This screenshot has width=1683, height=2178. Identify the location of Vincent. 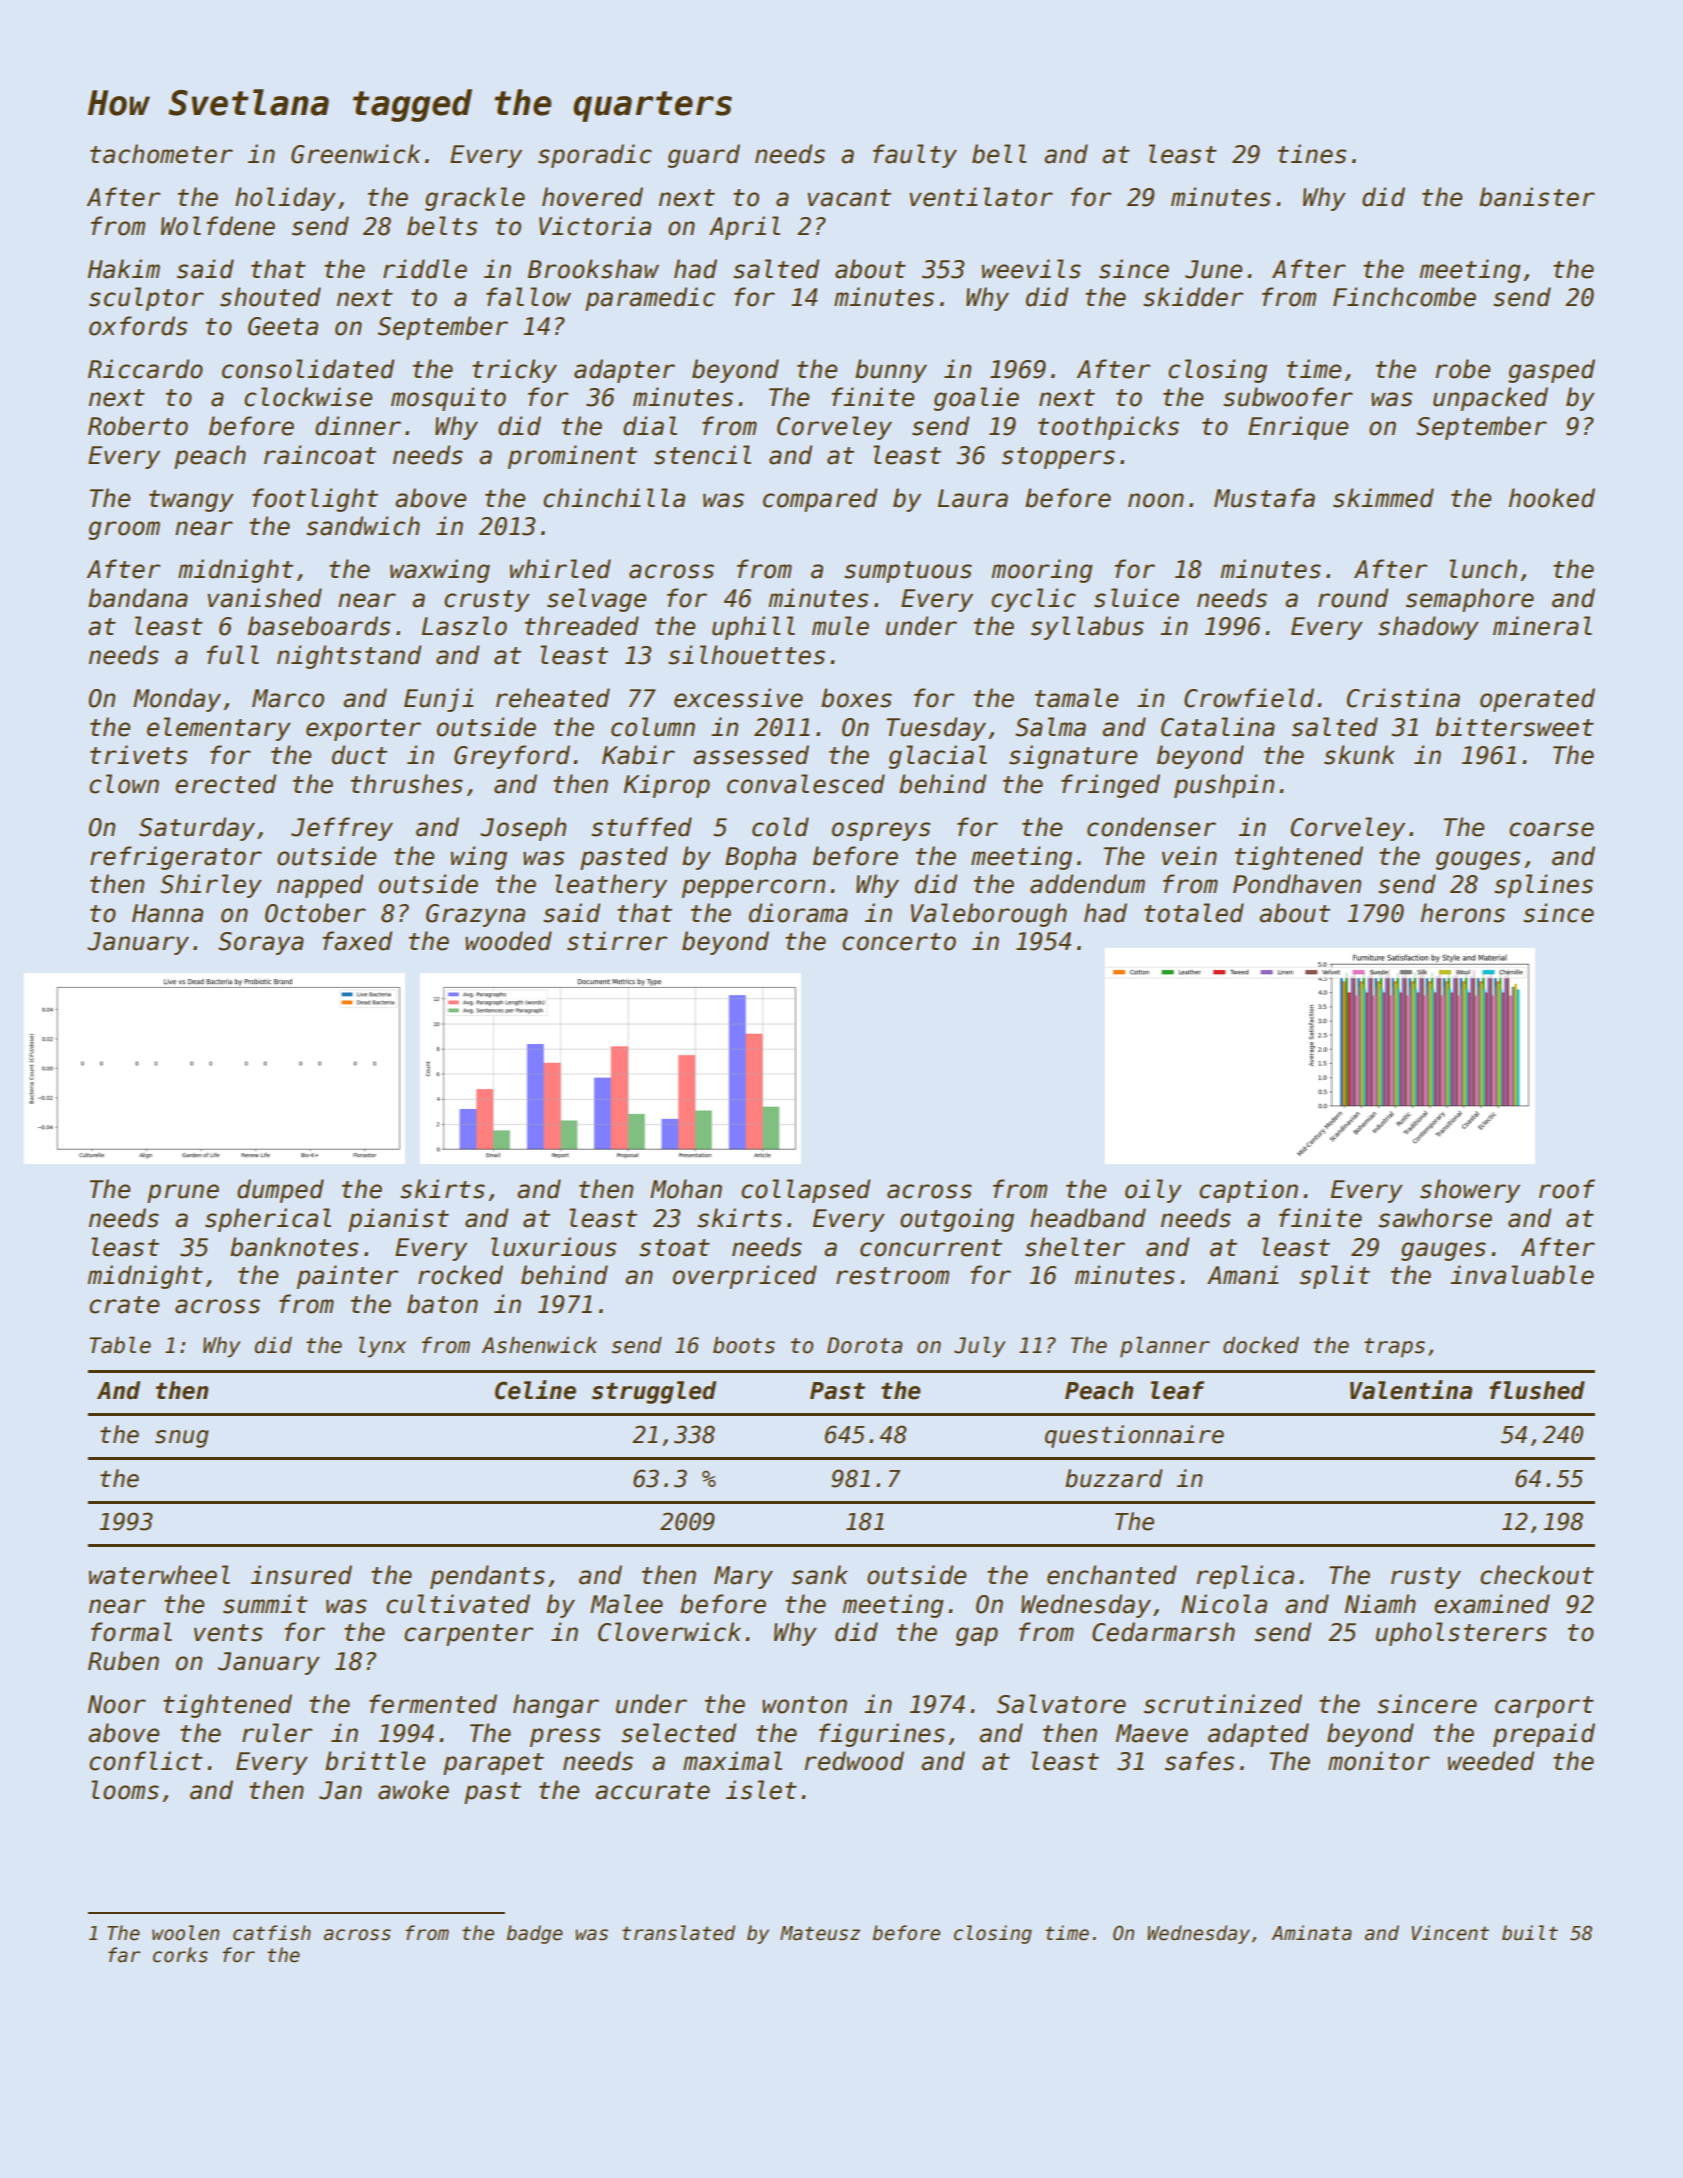
(1450, 1933).
